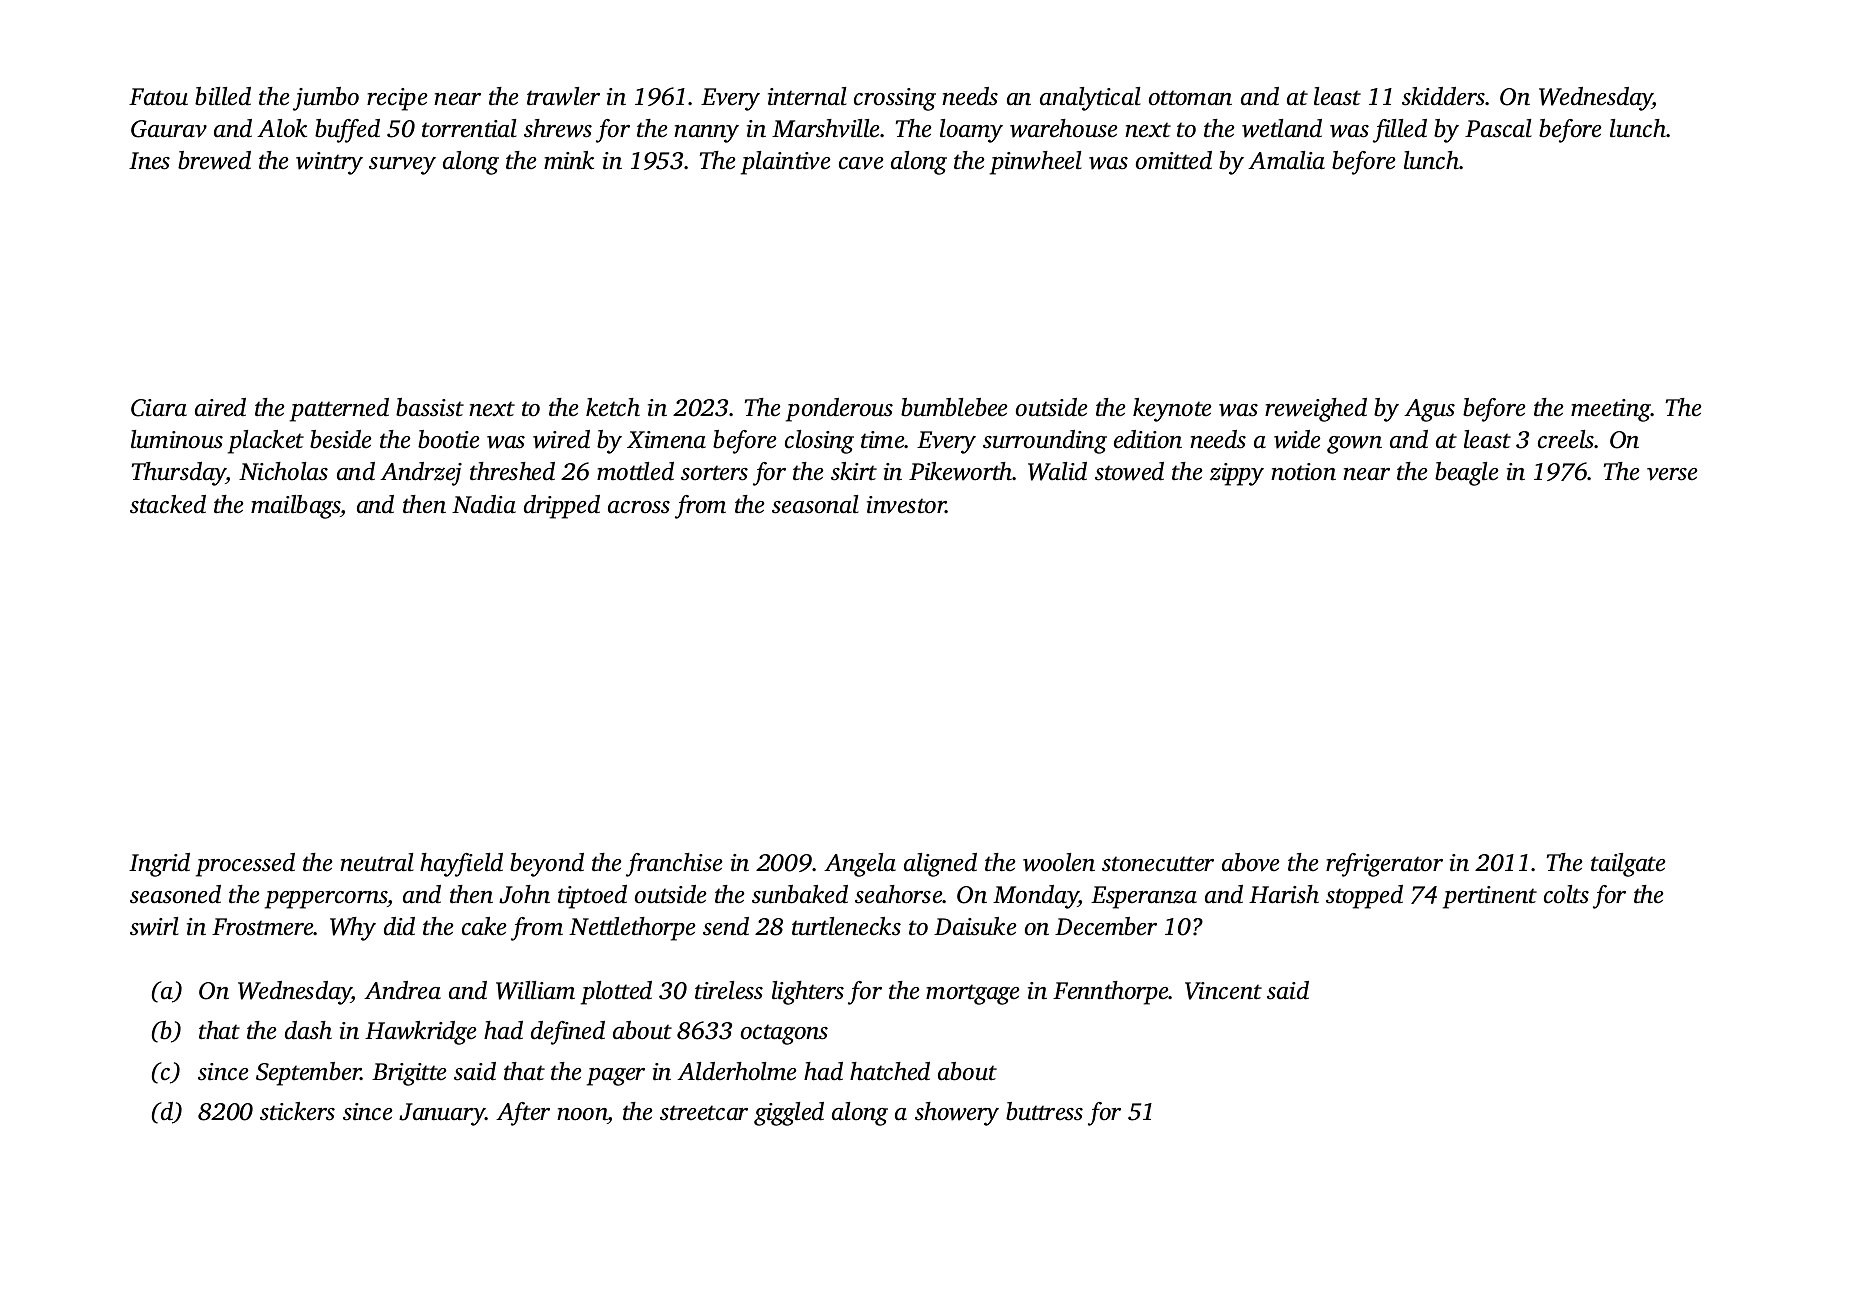 The image size is (1849, 1308). What do you see at coordinates (149, 161) in the screenshot?
I see `Ines` at bounding box center [149, 161].
